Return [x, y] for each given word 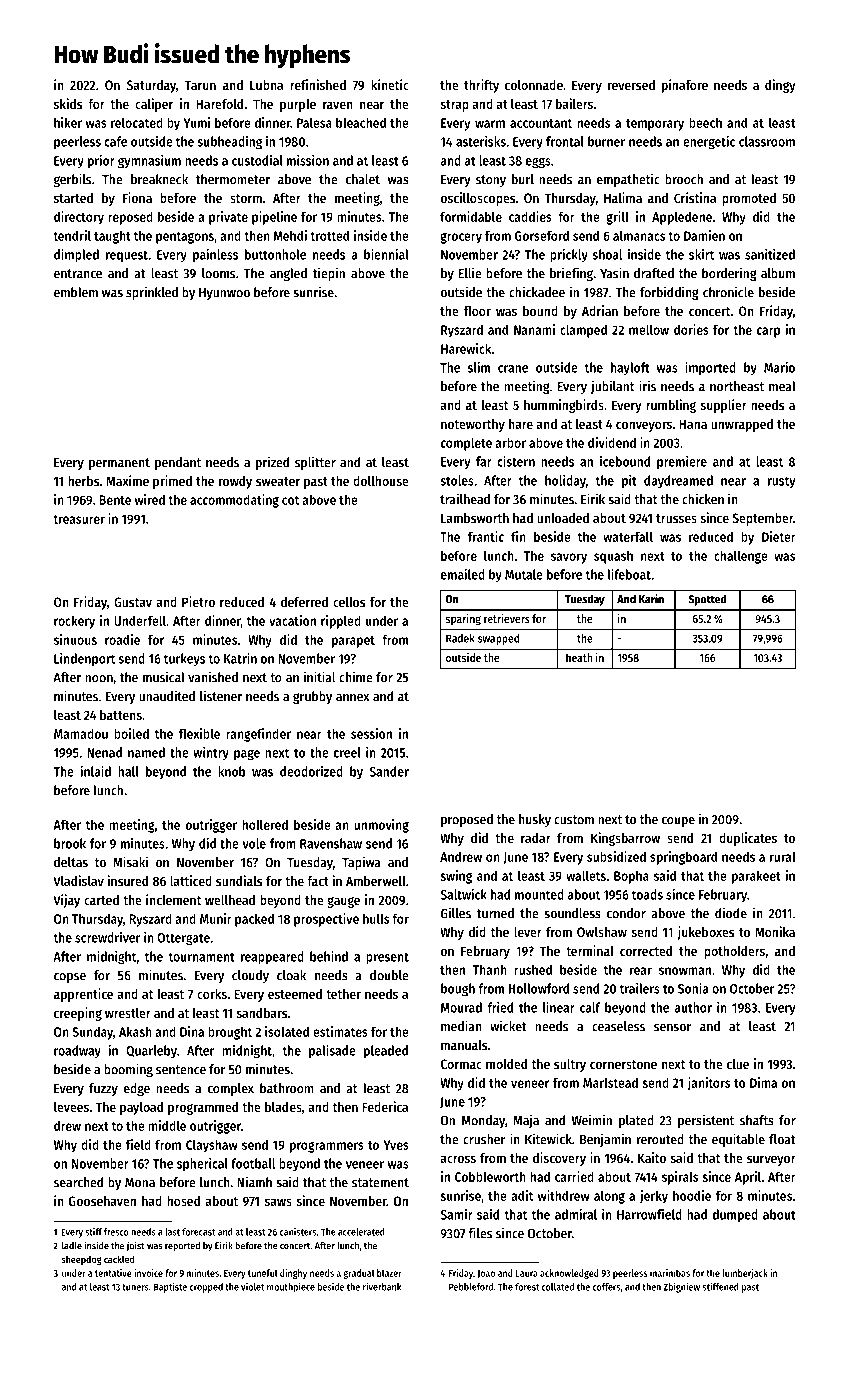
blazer [389, 1273]
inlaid [96, 771]
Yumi [197, 122]
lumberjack [745, 1274]
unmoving [381, 826]
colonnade [534, 85]
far [484, 461]
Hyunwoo [224, 294]
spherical [202, 1165]
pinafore [685, 86]
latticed [191, 880]
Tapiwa [361, 863]
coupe [678, 822]
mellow [649, 329]
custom [574, 820]
